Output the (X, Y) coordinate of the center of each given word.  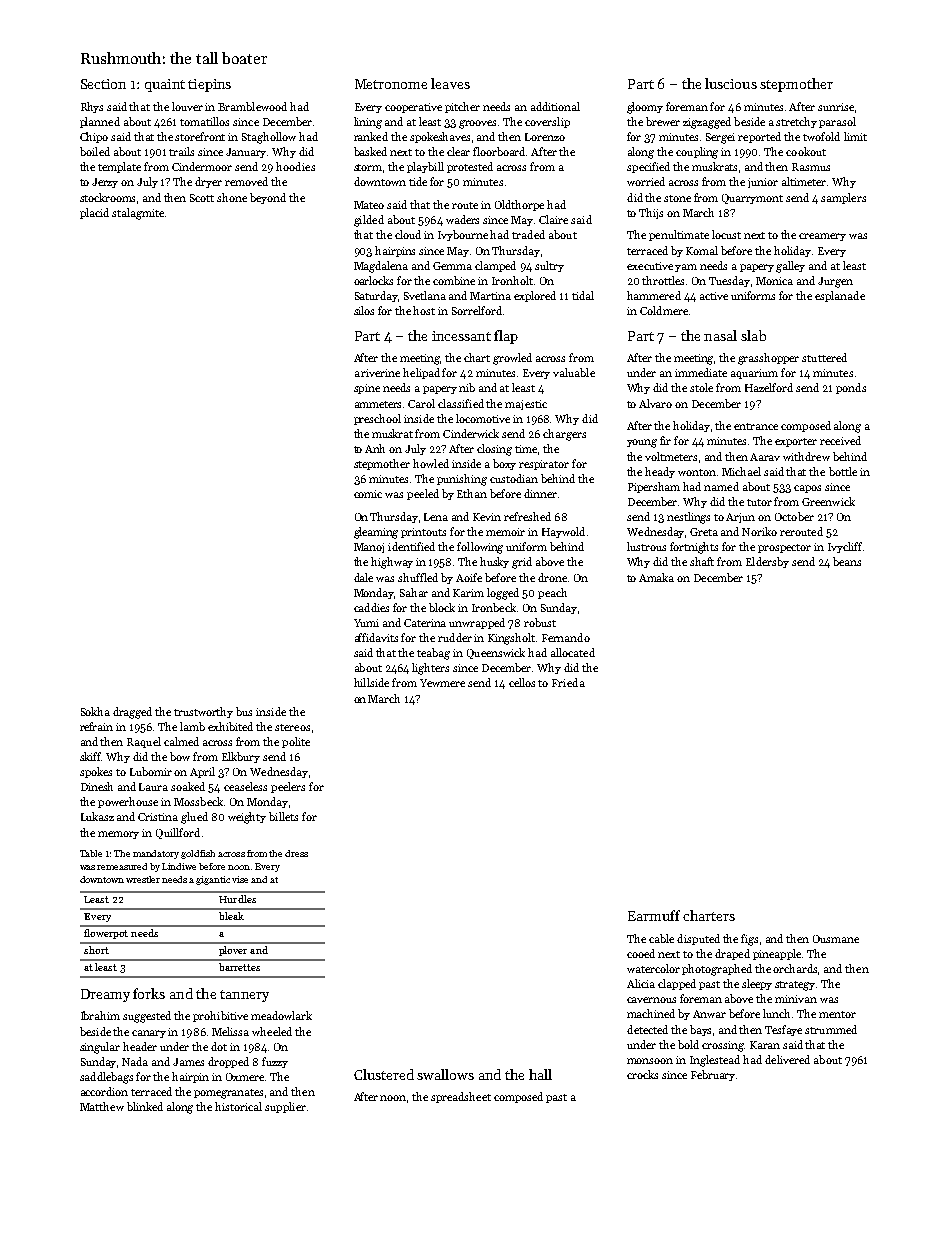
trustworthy (203, 712)
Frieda (568, 682)
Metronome (391, 84)
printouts (423, 533)
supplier (285, 1107)
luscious (731, 83)
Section (103, 84)
